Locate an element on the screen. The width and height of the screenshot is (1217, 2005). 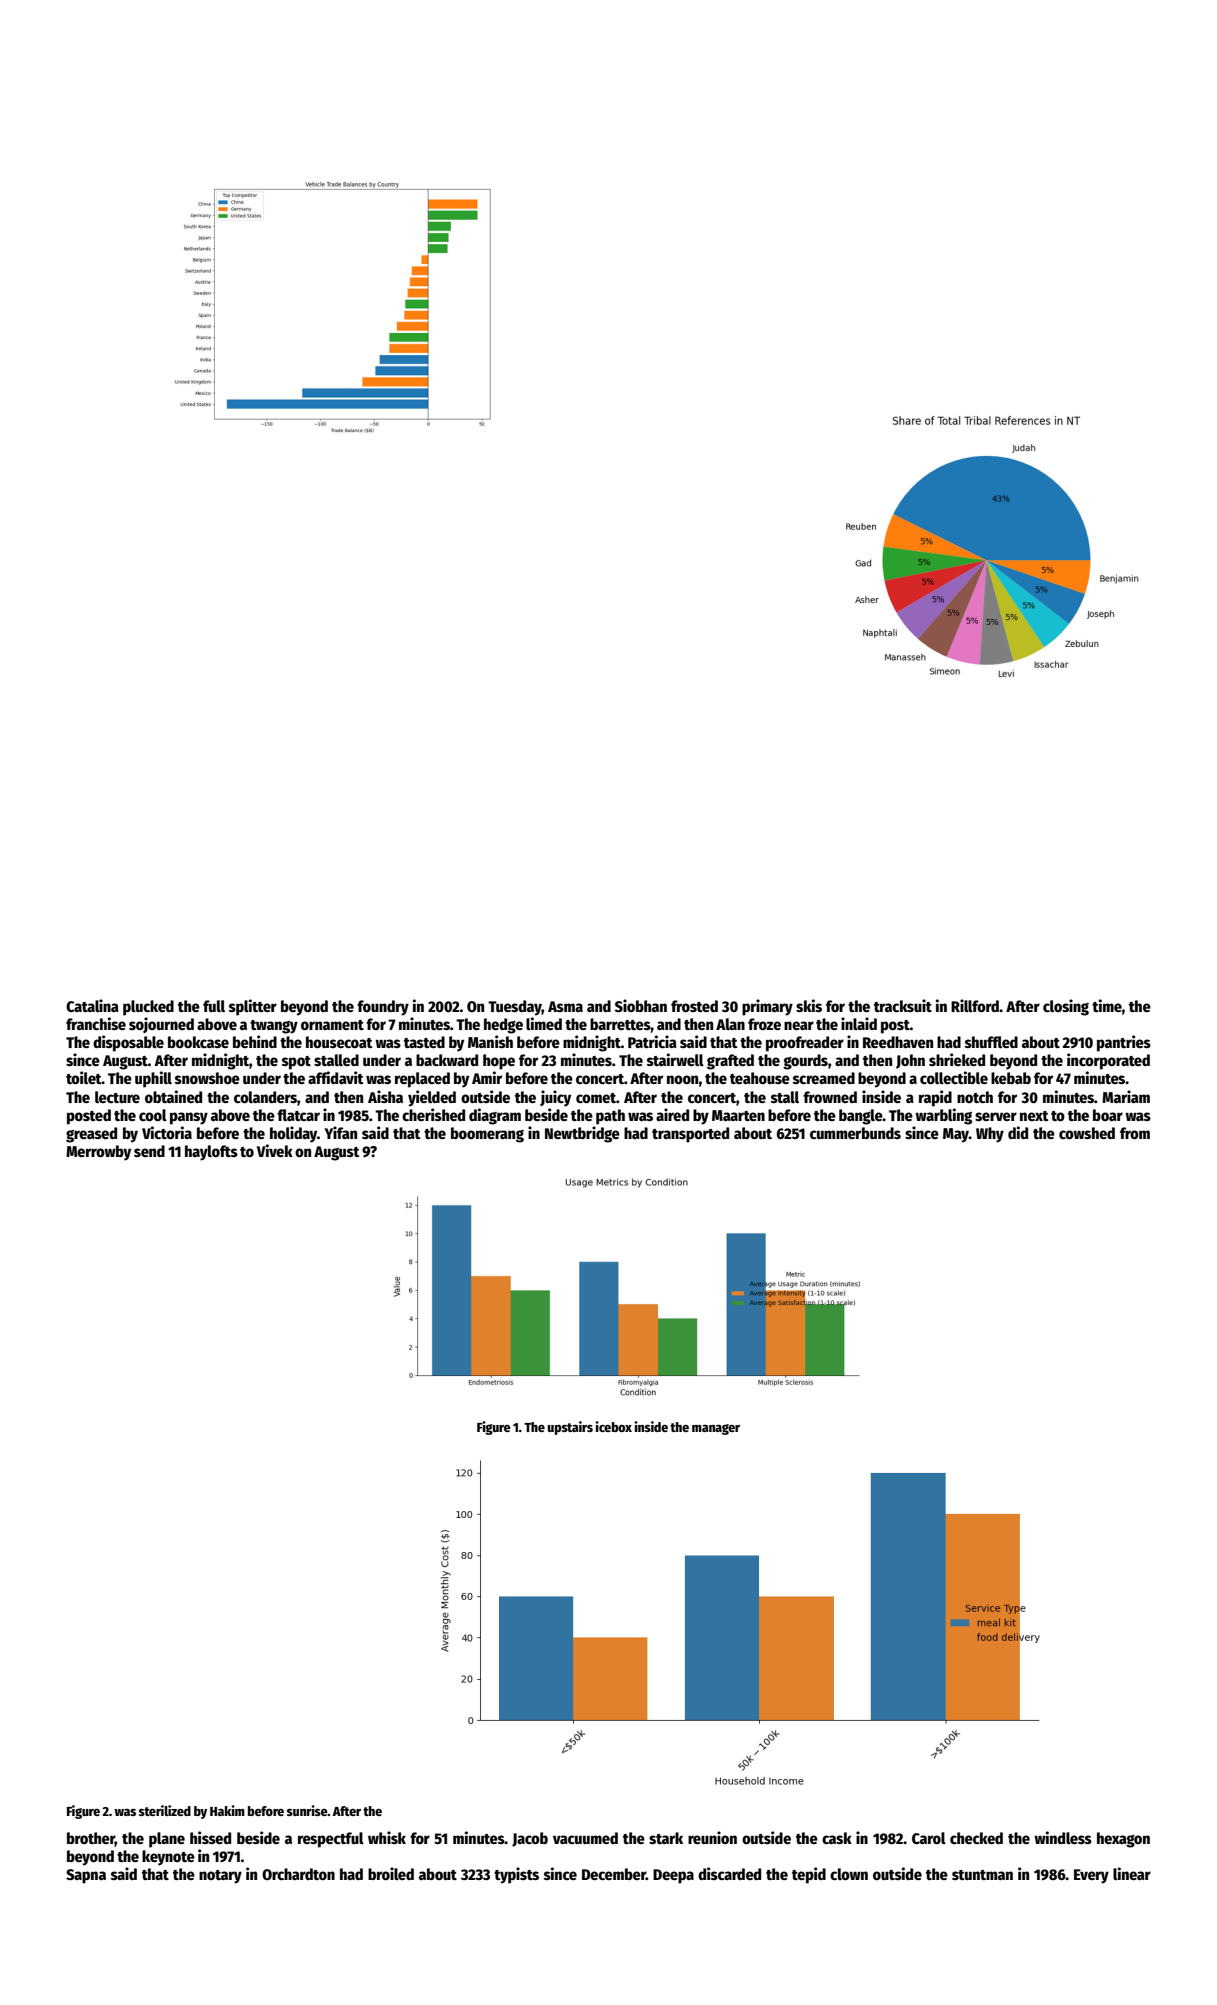
Why is located at coordinates (990, 1135).
